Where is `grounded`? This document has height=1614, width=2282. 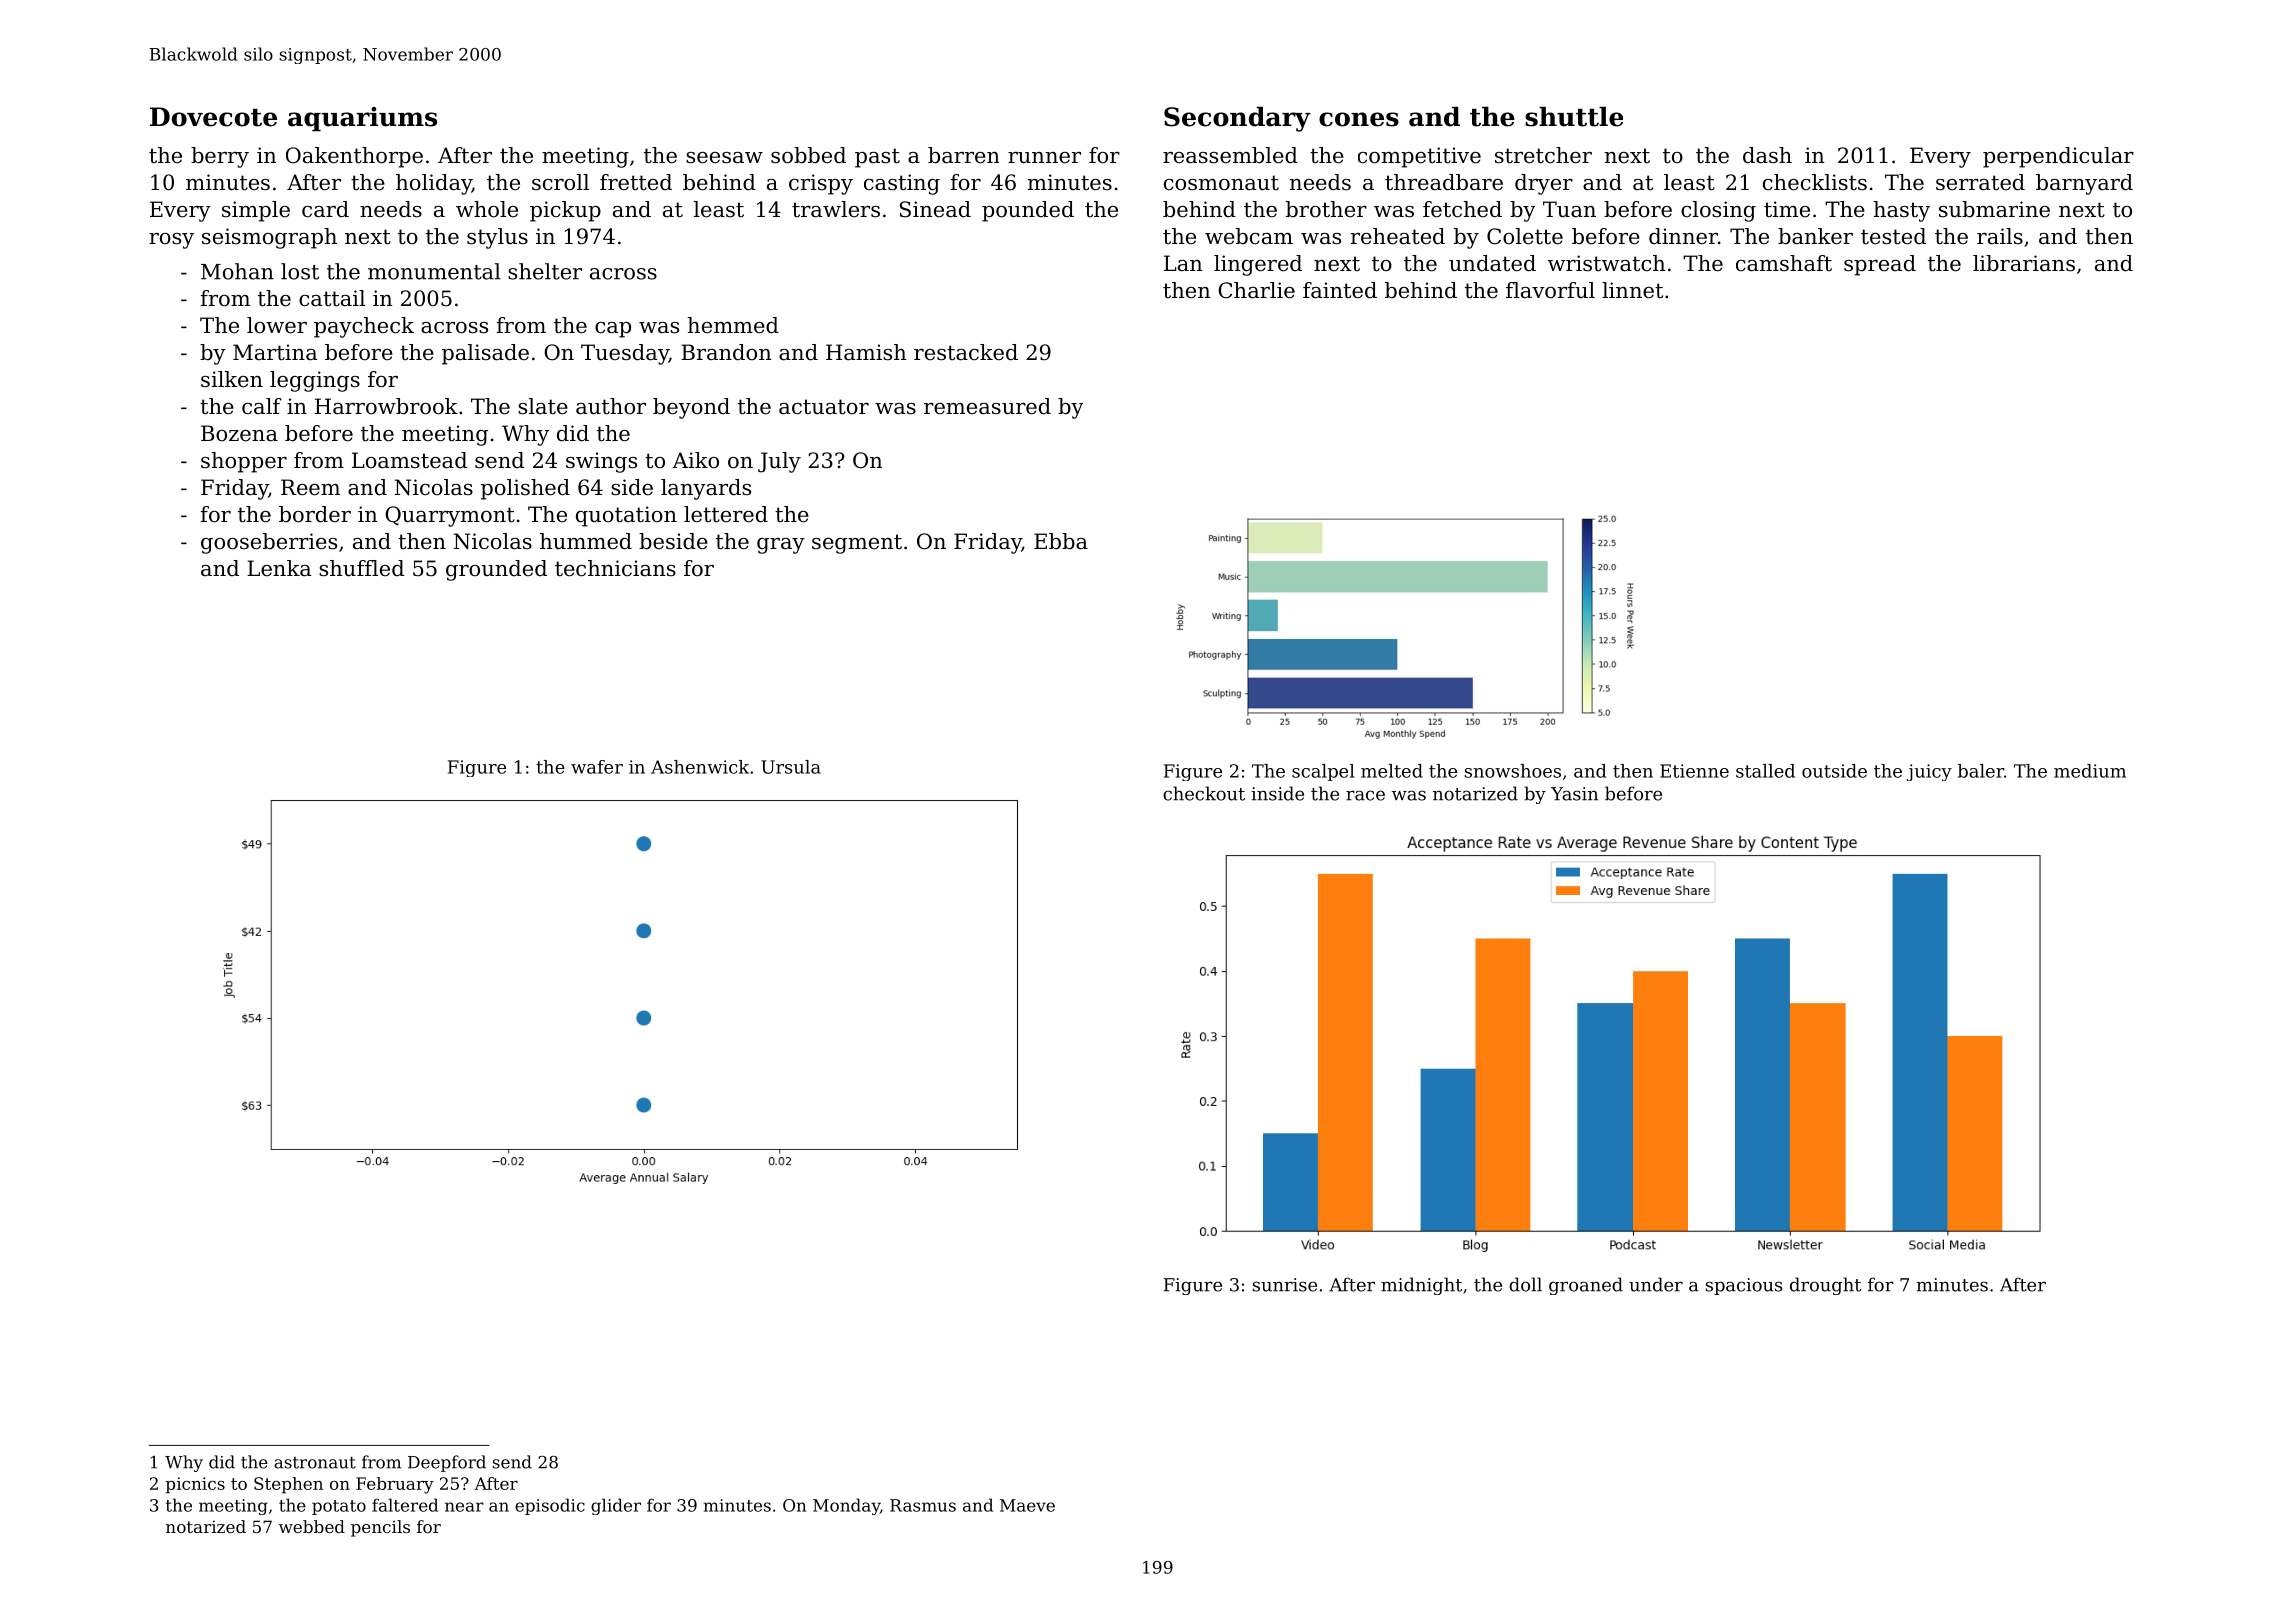
grounded is located at coordinates (496, 570).
